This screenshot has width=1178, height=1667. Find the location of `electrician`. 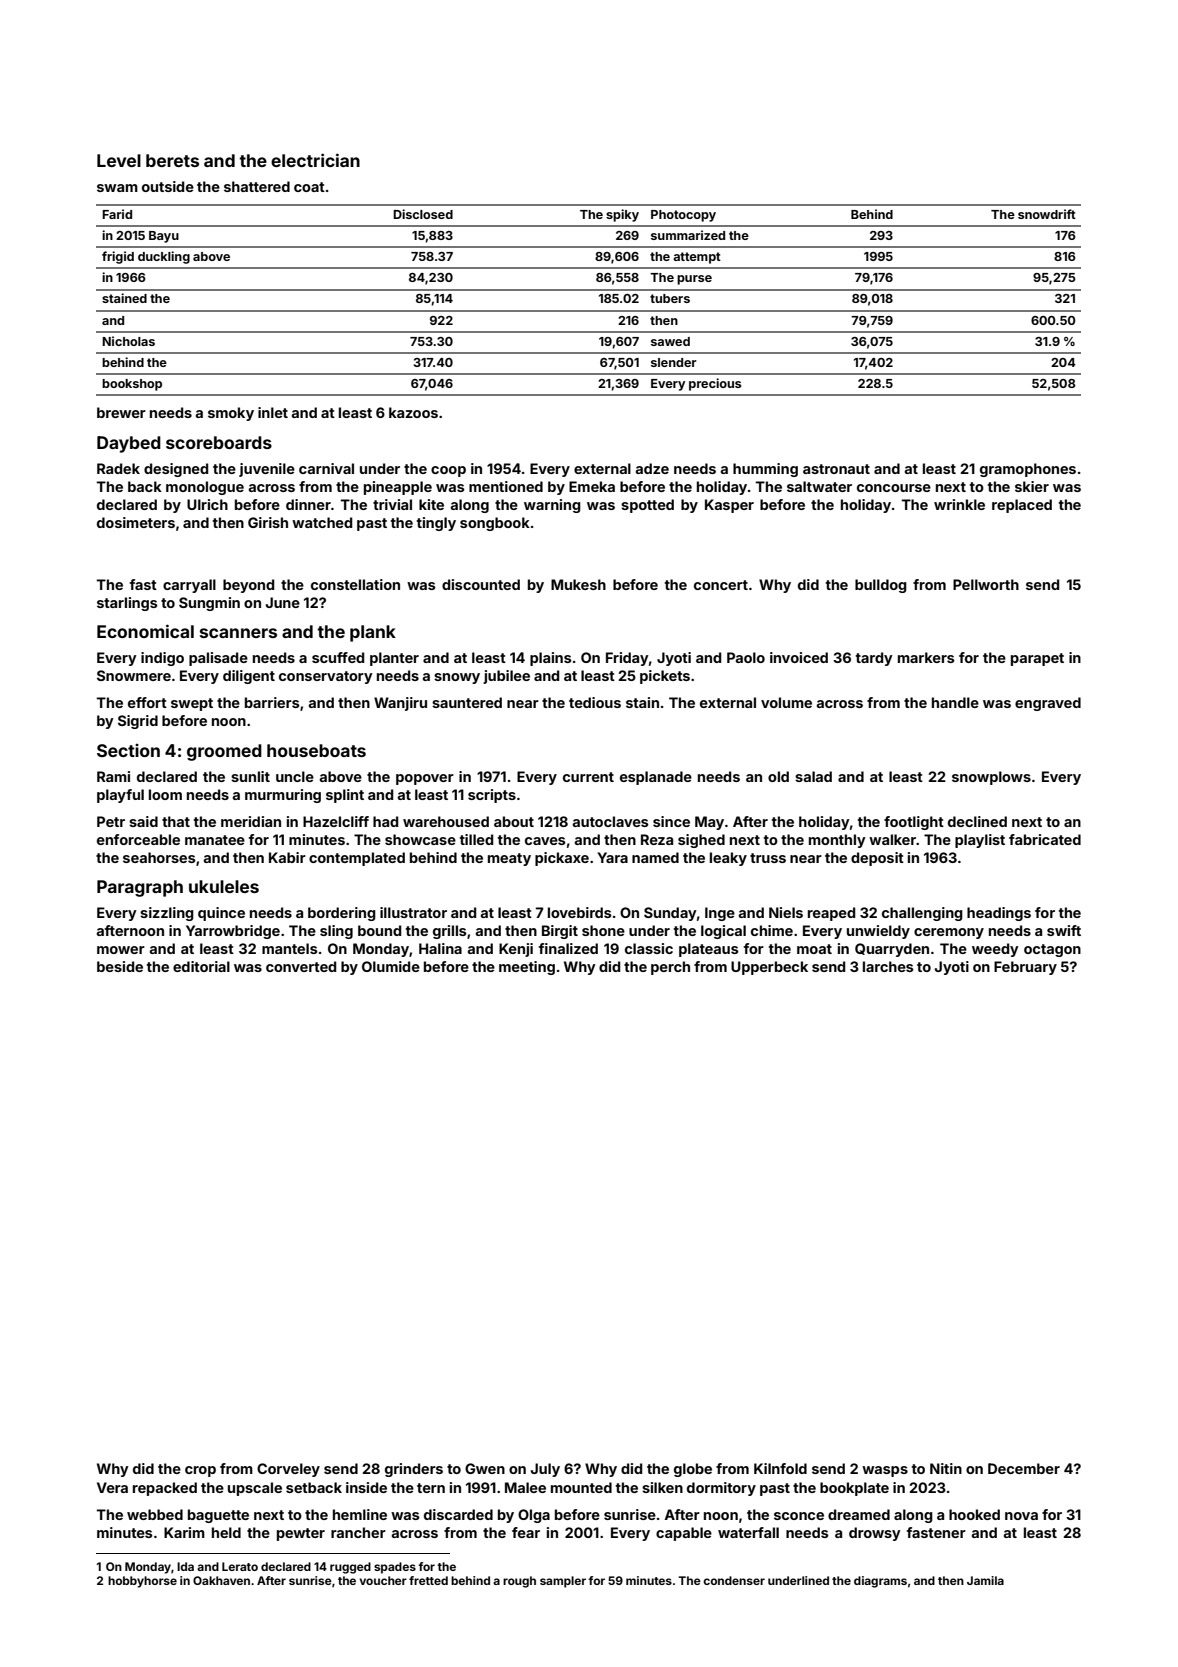

electrician is located at coordinates (315, 160).
